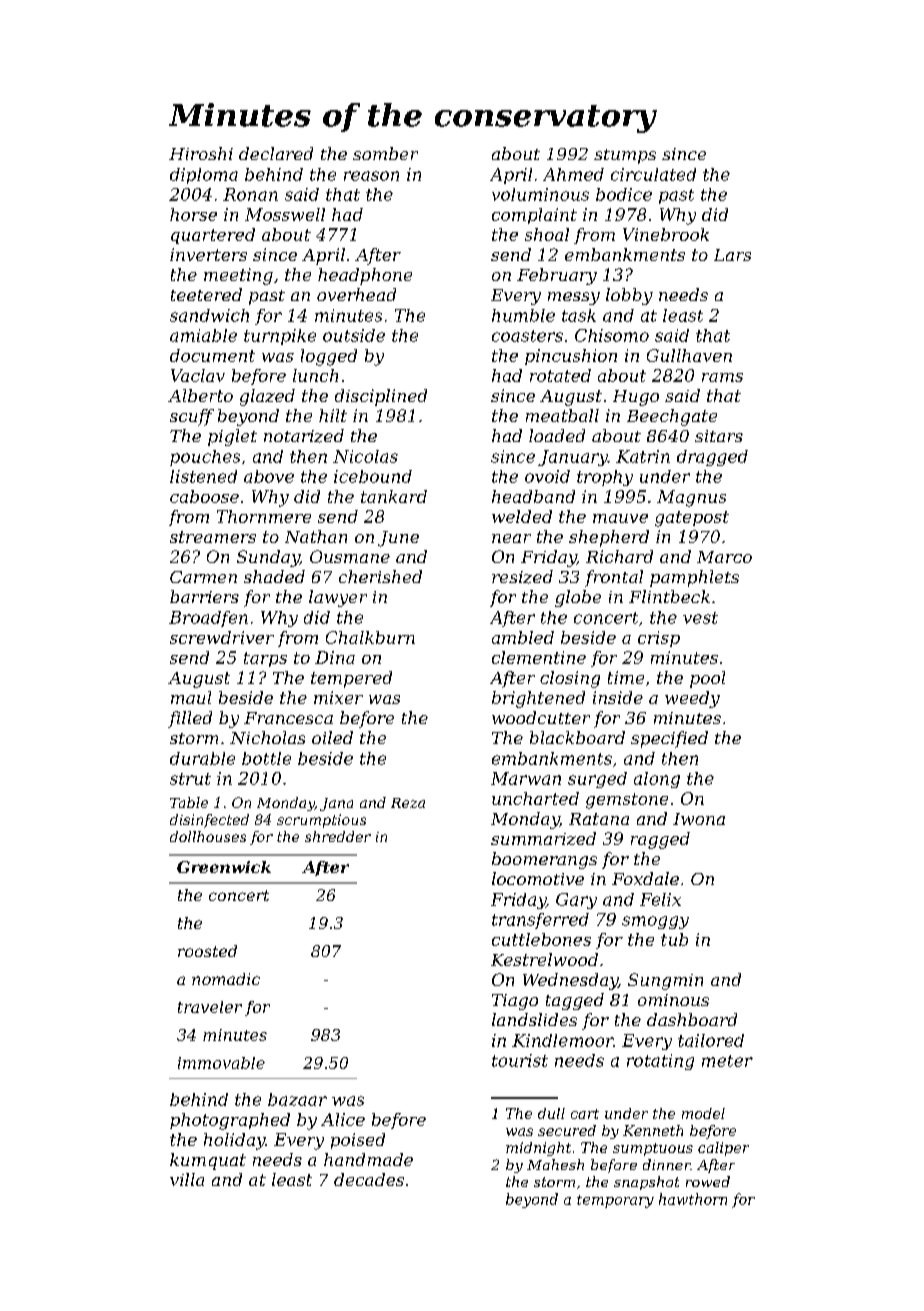 The width and height of the screenshot is (924, 1311). What do you see at coordinates (365, 276) in the screenshot?
I see `headphone` at bounding box center [365, 276].
